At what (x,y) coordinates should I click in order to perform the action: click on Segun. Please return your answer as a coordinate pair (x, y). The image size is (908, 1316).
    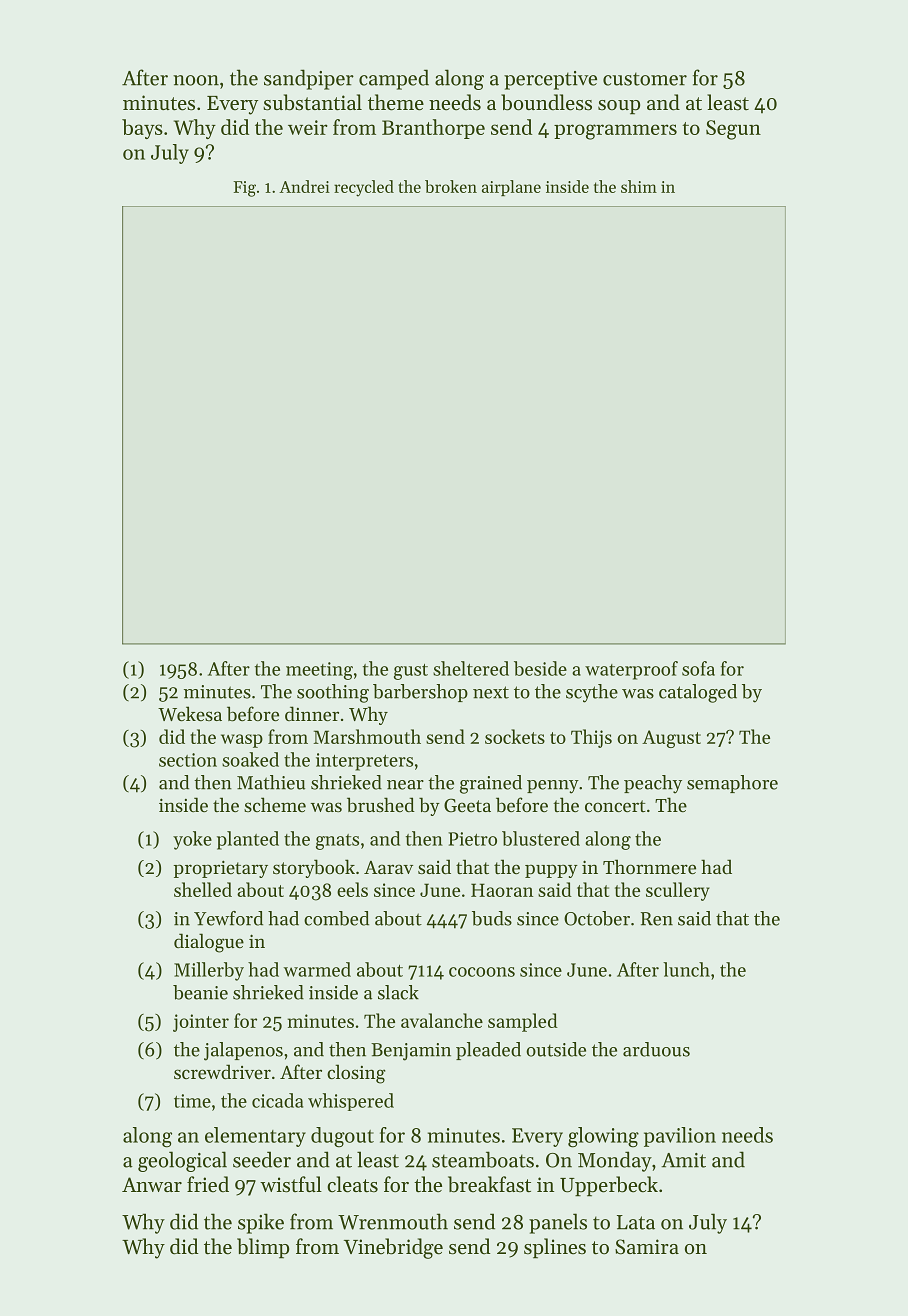
    Looking at the image, I should click on (733, 130).
